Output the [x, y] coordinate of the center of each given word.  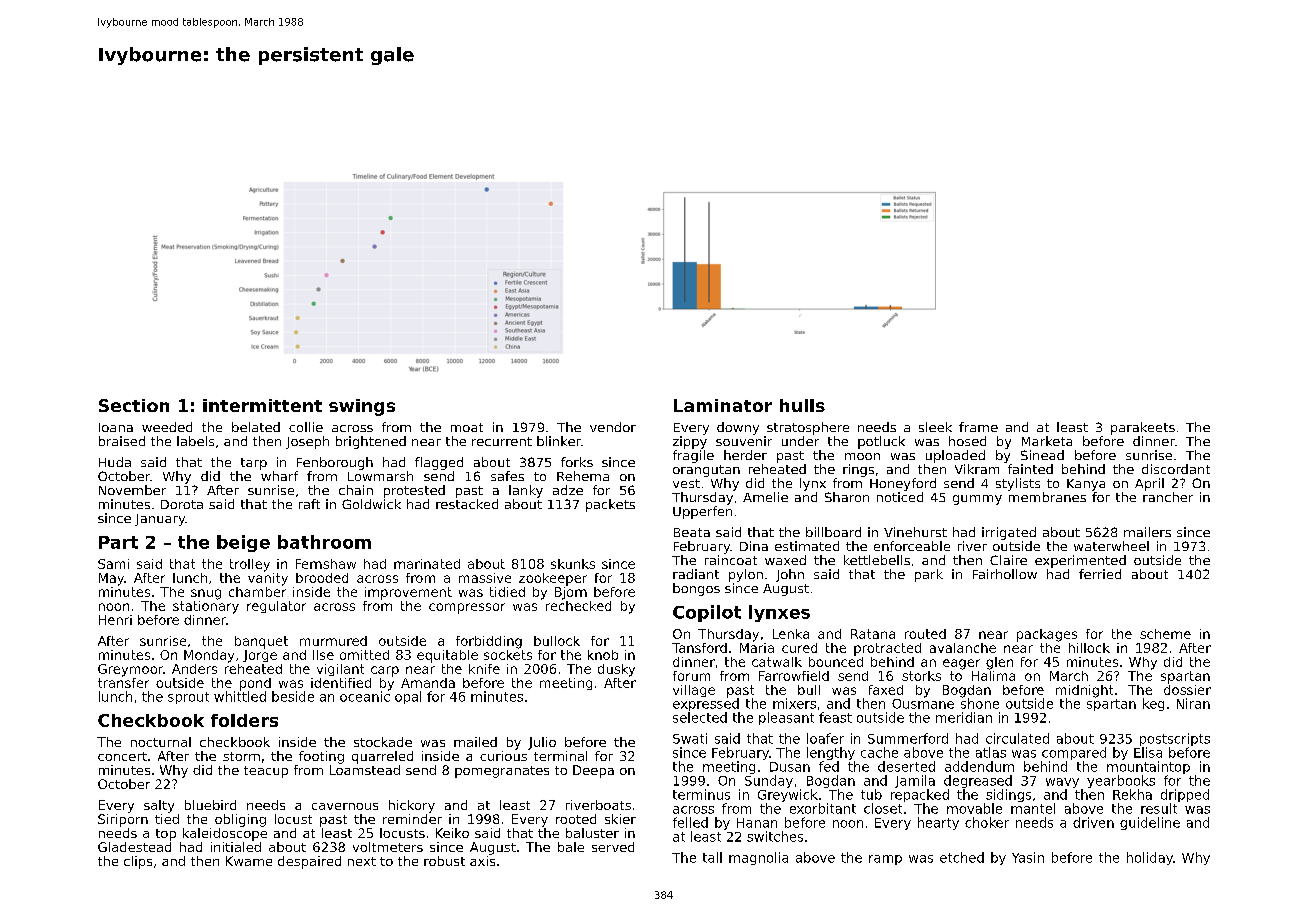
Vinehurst [915, 532]
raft [309, 504]
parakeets [1143, 428]
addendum [979, 766]
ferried [1100, 574]
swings [362, 407]
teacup [266, 772]
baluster [592, 833]
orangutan [706, 471]
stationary [206, 607]
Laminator [723, 405]
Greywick [788, 795]
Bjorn [571, 593]
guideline [1150, 823]
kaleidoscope [225, 834]
